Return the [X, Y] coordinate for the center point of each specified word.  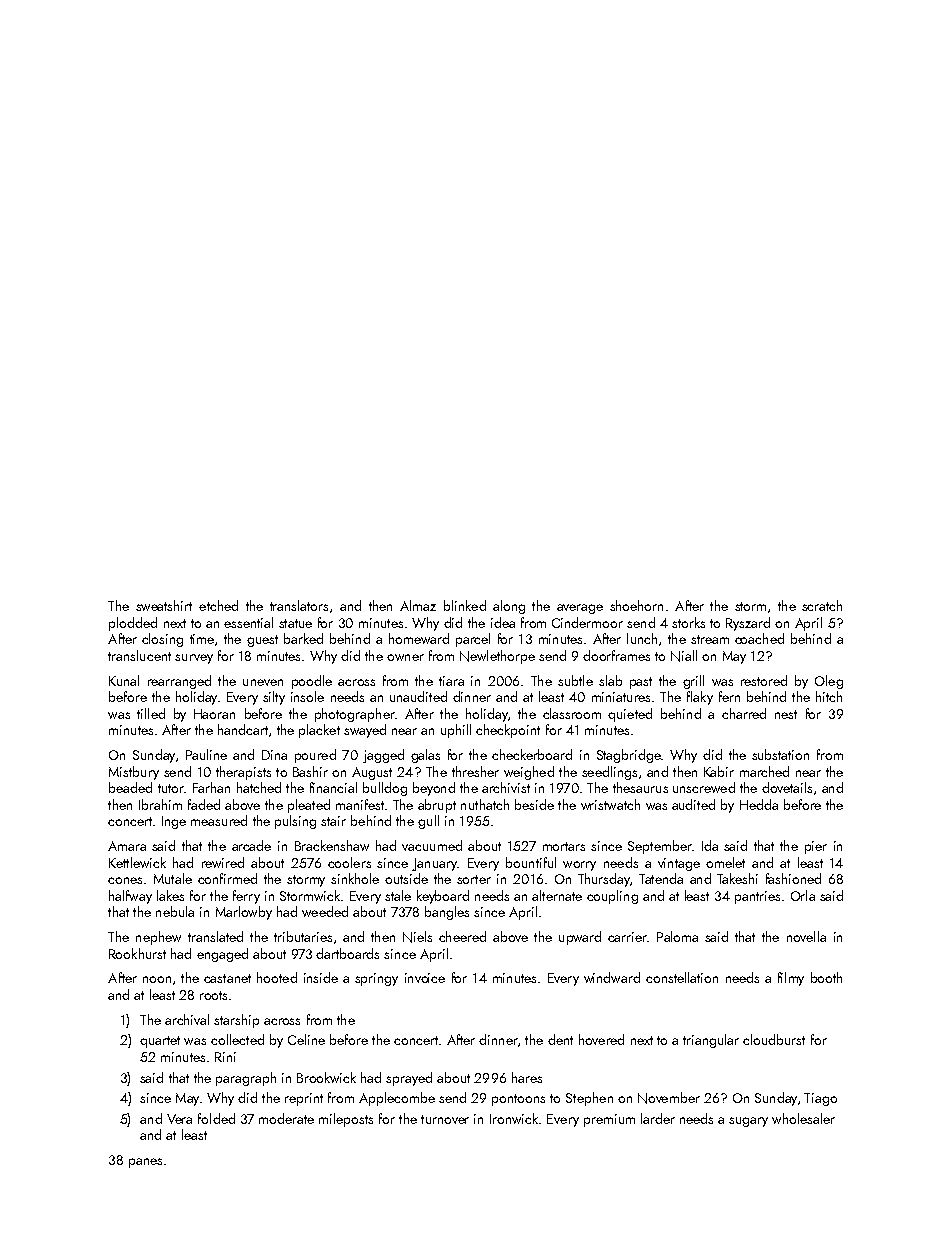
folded [216, 1118]
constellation [682, 977]
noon [157, 979]
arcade [251, 845]
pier [816, 847]
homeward [419, 638]
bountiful [531, 862]
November [669, 1098]
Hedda [759, 804]
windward [612, 977]
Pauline [206, 754]
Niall [684, 656]
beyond [434, 789]
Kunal [124, 680]
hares [527, 1077]
